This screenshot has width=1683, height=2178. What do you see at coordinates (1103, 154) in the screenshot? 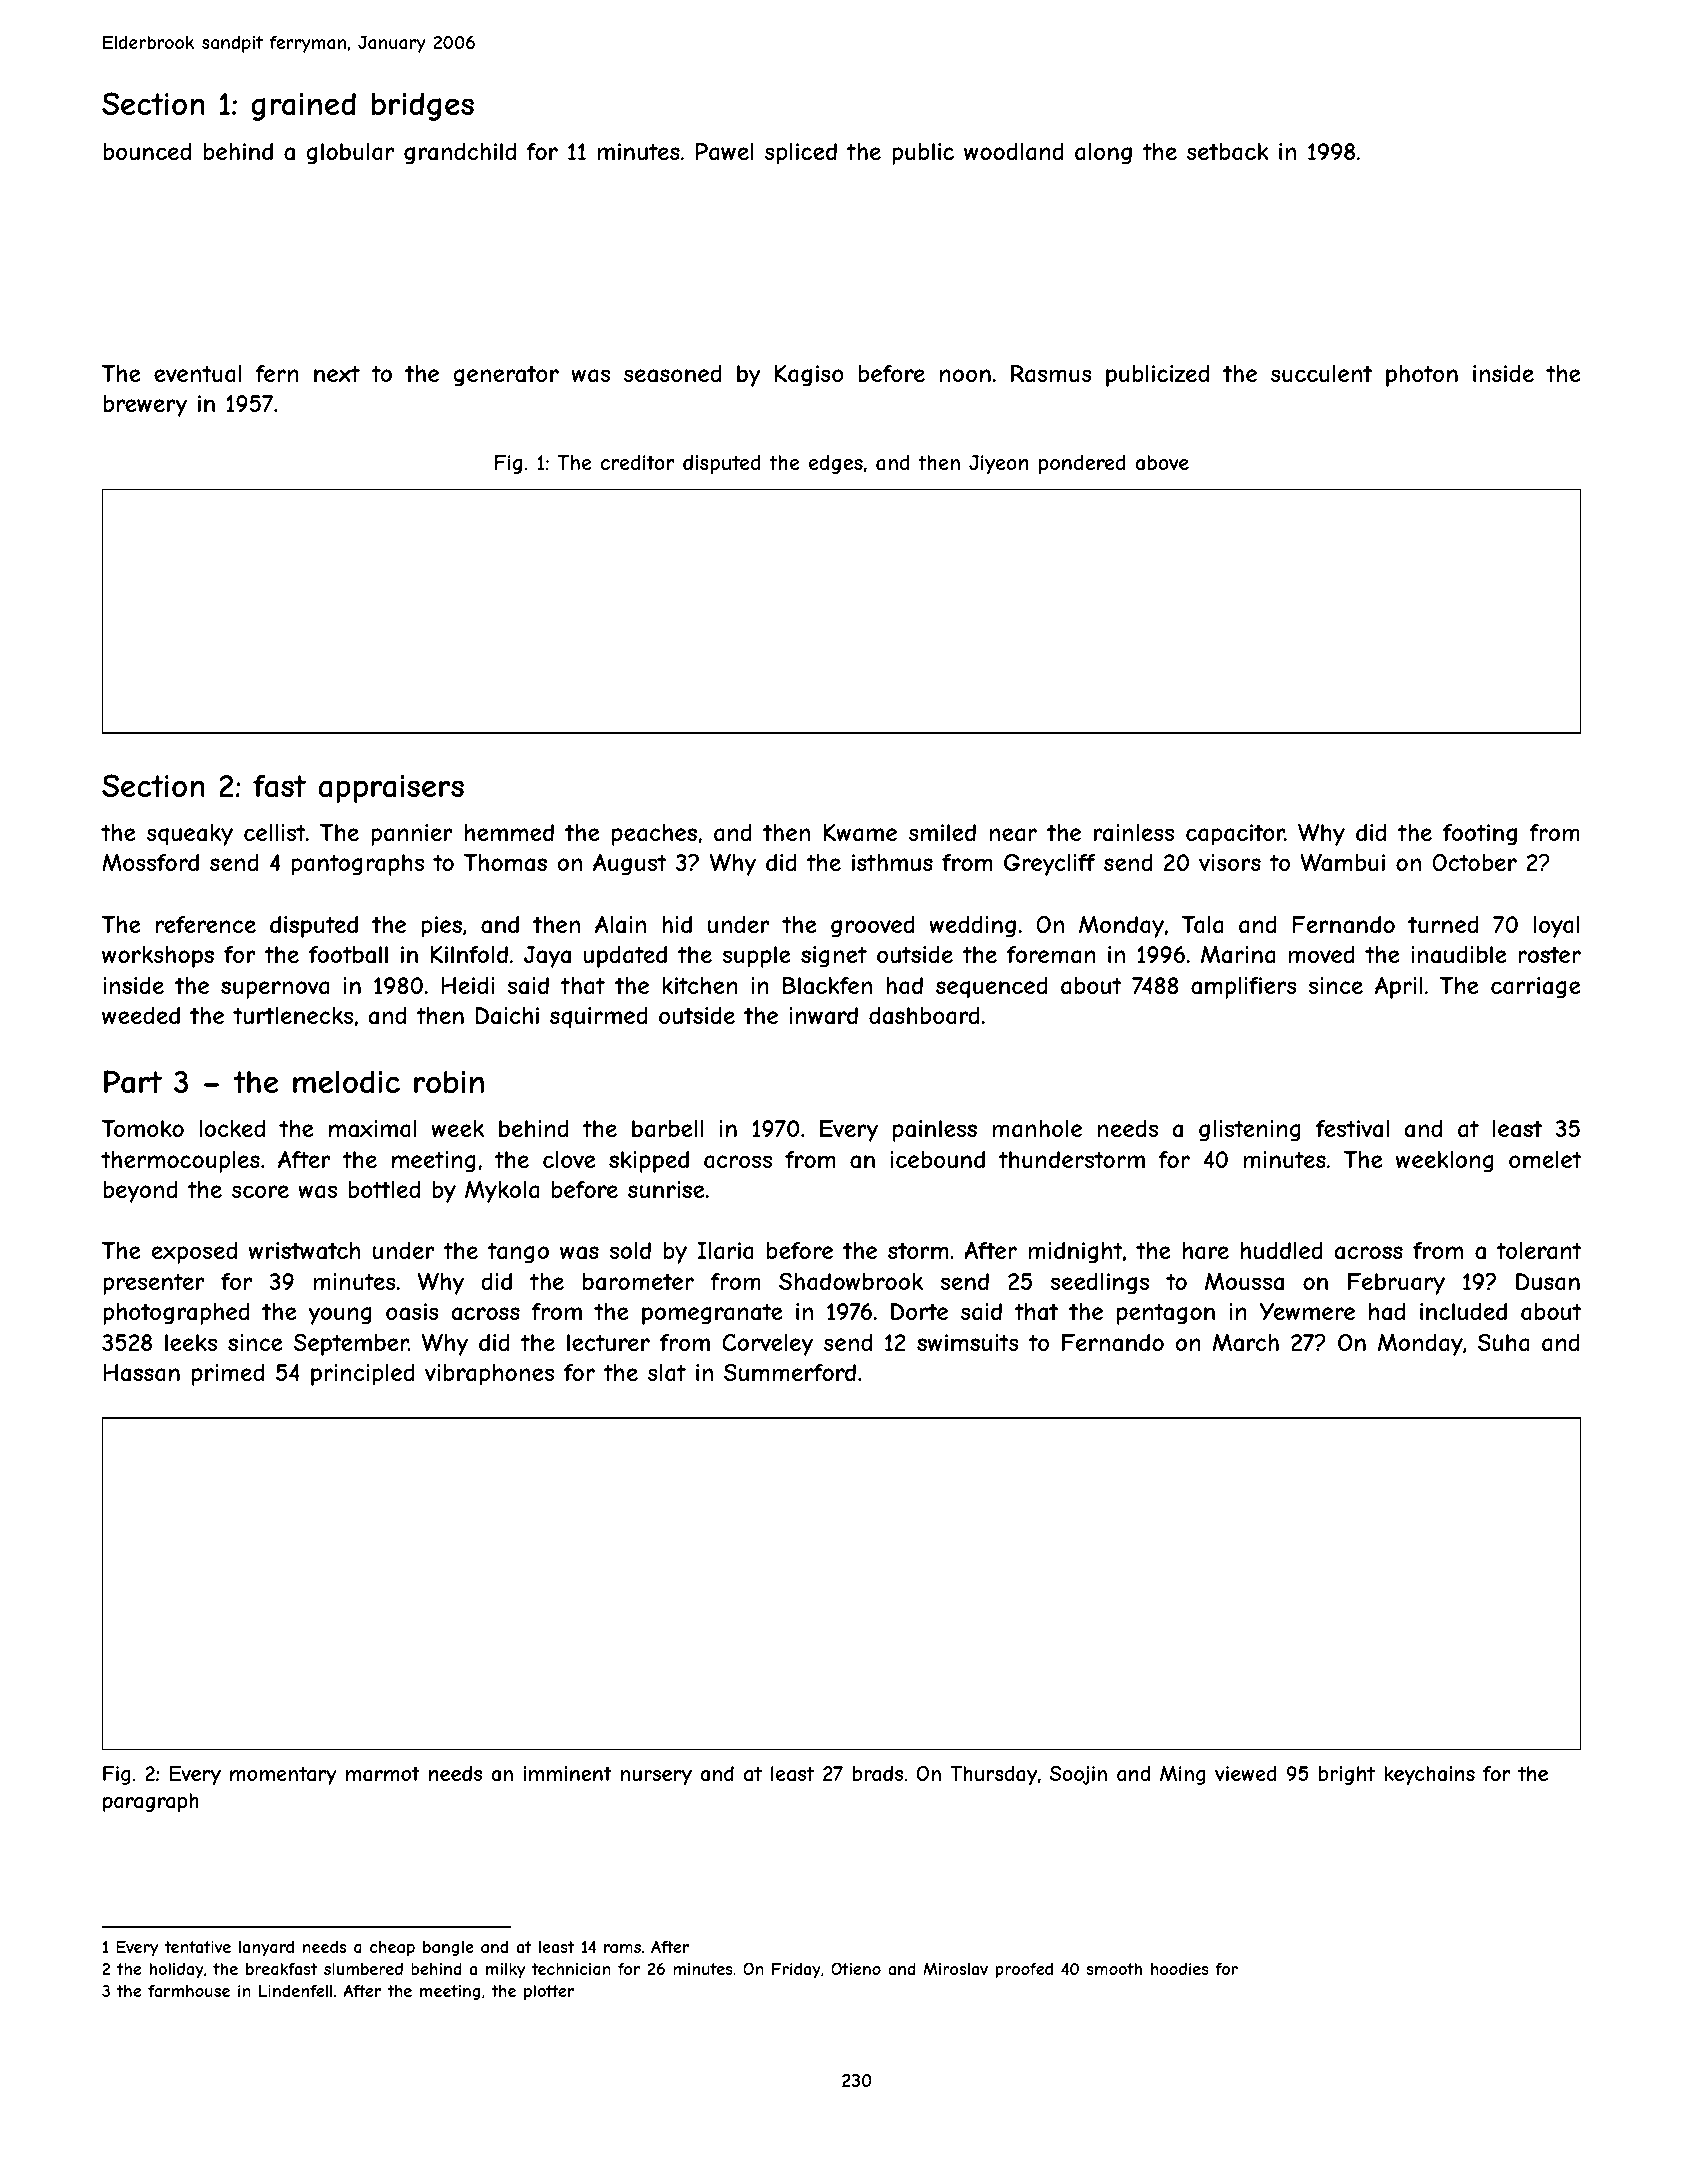
I see `along` at bounding box center [1103, 154].
